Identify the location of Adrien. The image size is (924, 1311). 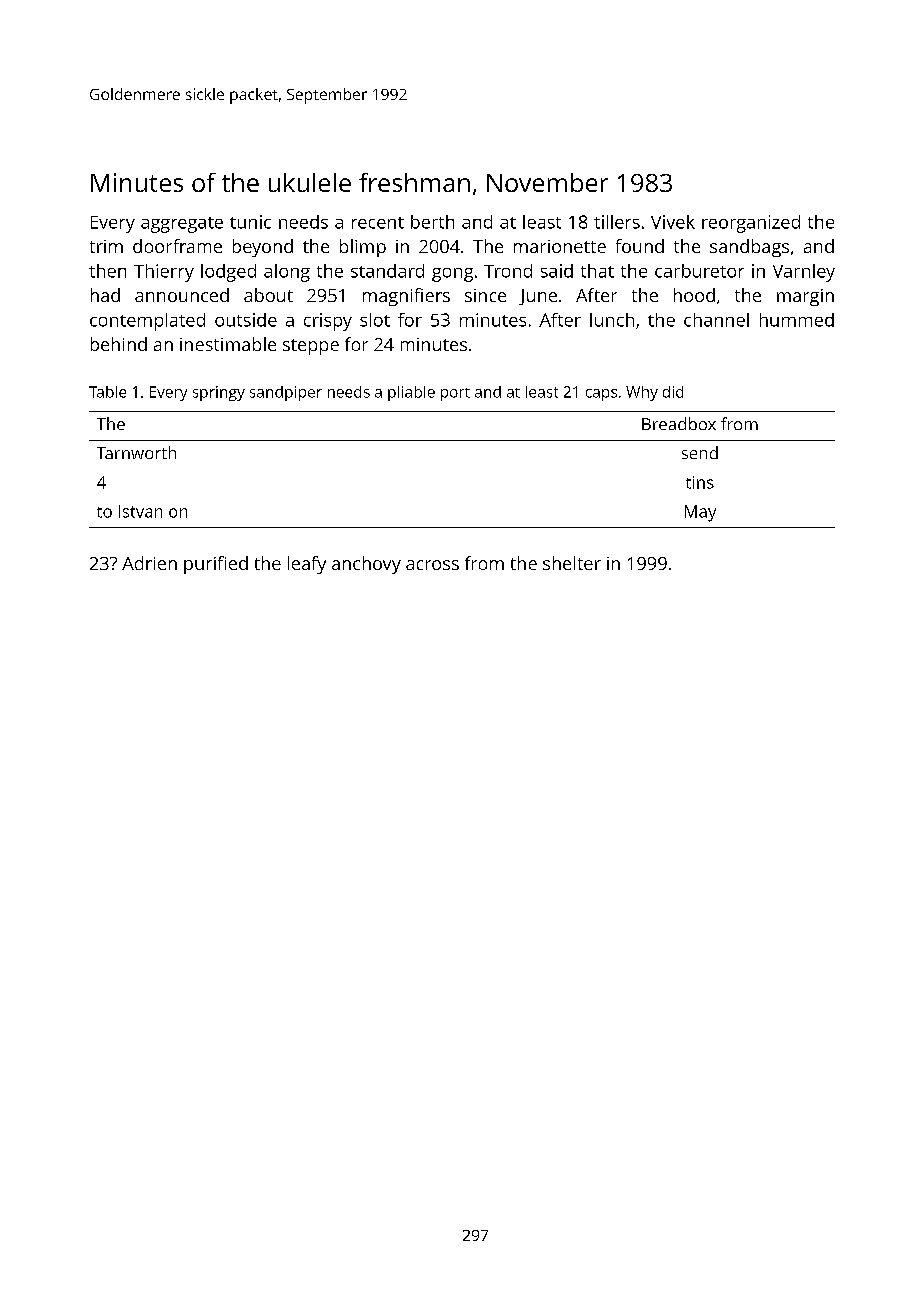
(149, 563).
